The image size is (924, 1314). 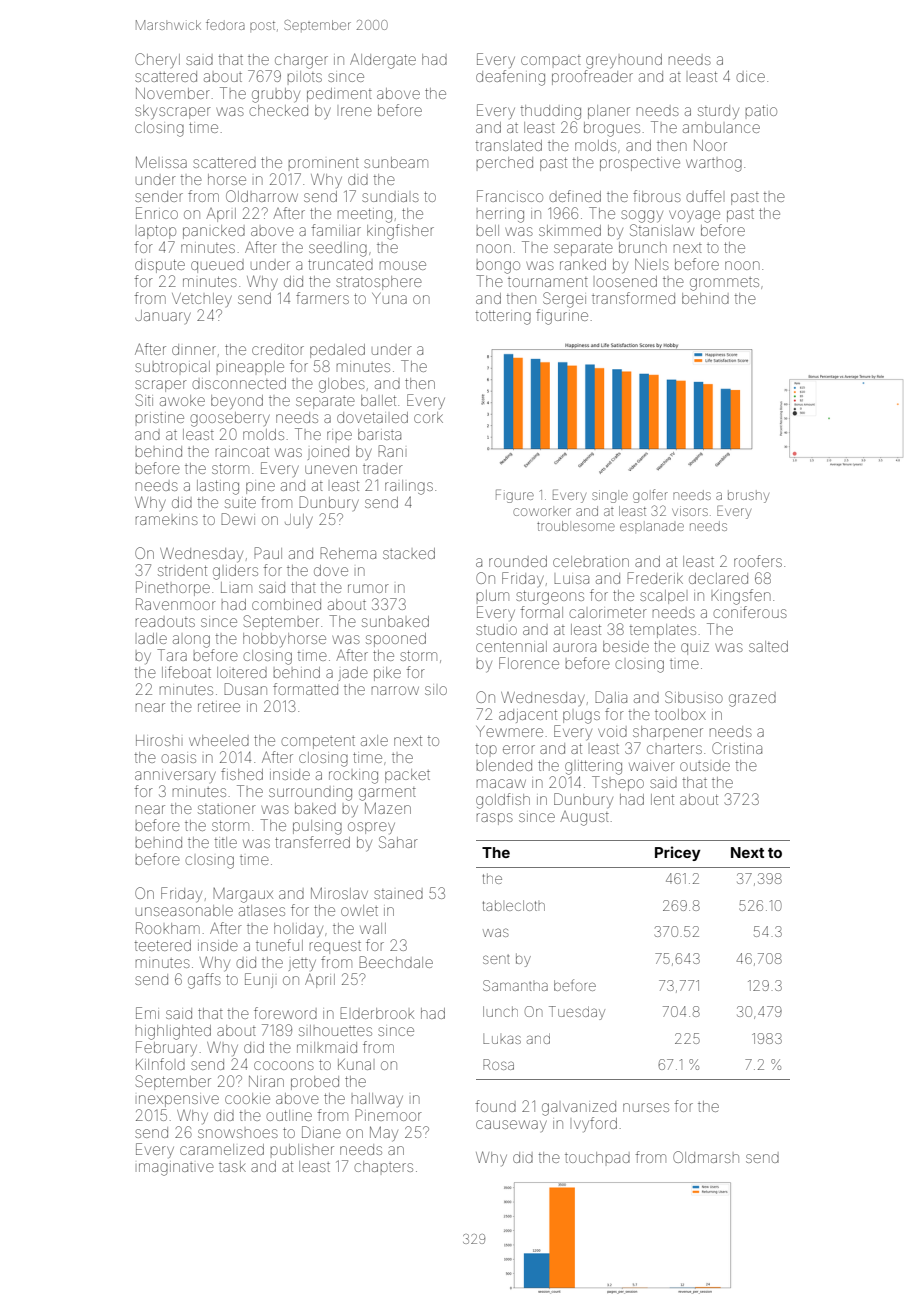 I want to click on familiar, so click(x=336, y=230).
